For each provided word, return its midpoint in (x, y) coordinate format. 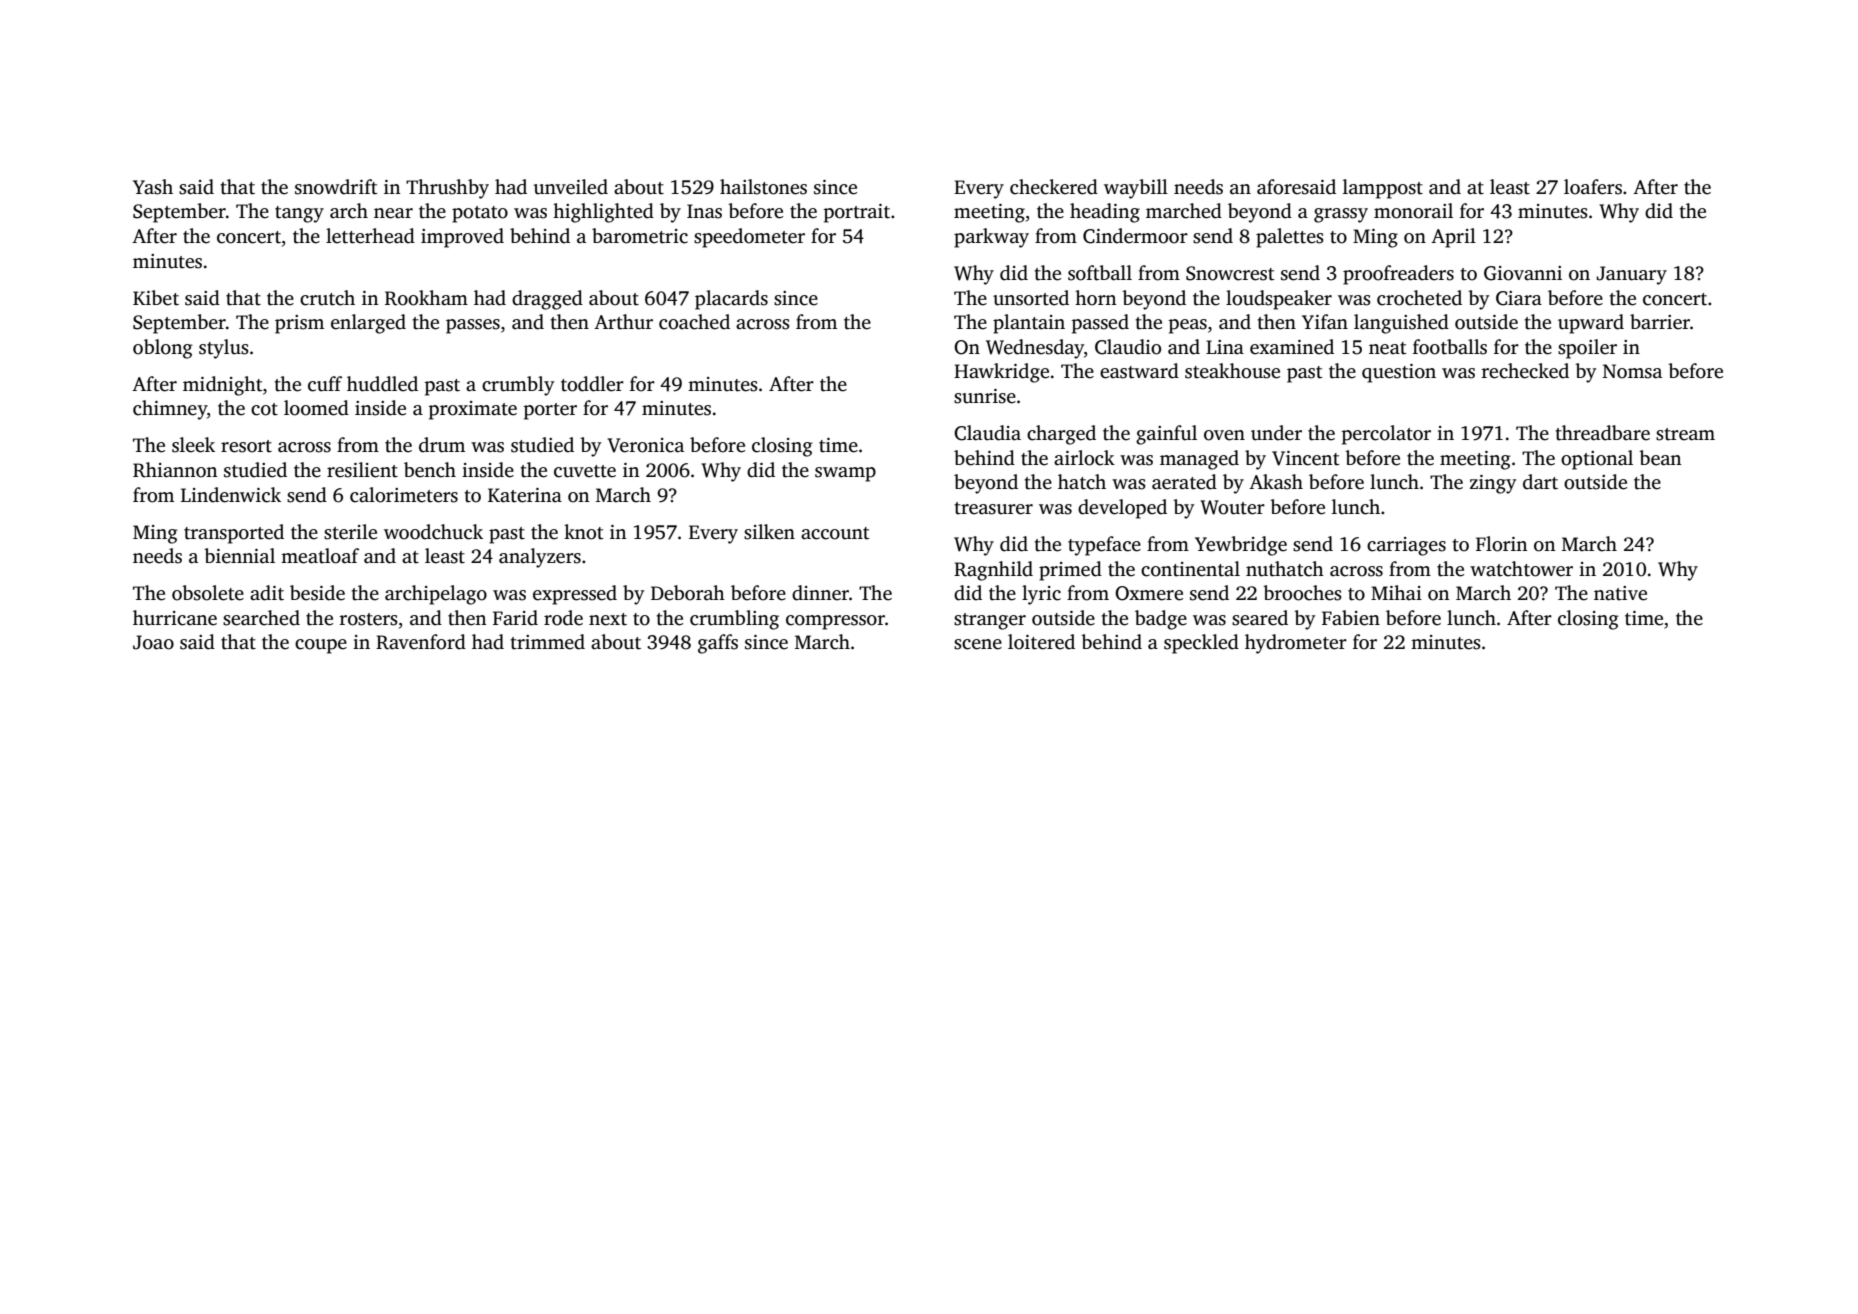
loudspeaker (1279, 300)
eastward (1139, 371)
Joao (153, 642)
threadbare (1603, 433)
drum (442, 445)
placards (731, 300)
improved (462, 238)
